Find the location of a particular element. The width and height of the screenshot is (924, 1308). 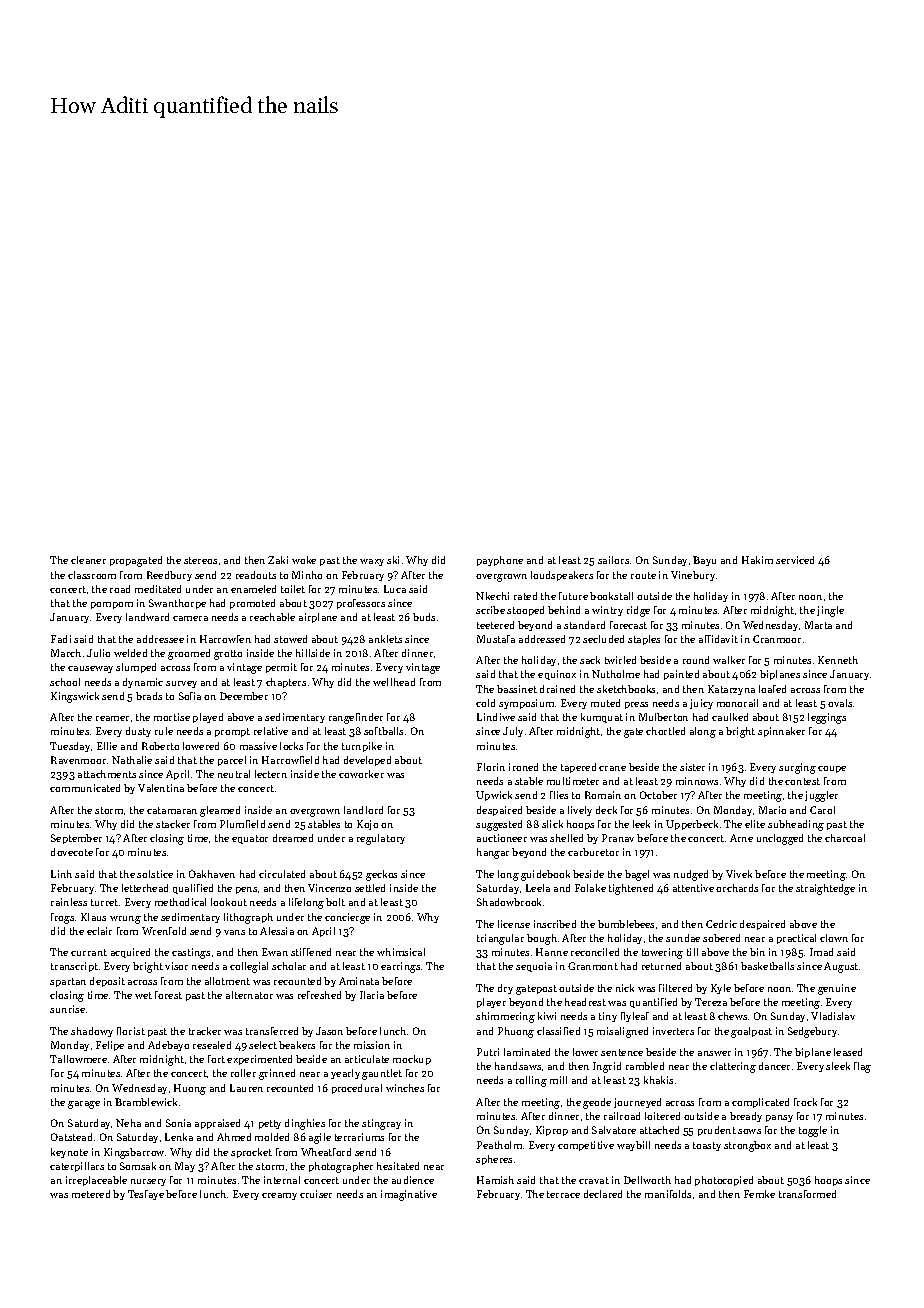

terrace is located at coordinates (563, 1194).
